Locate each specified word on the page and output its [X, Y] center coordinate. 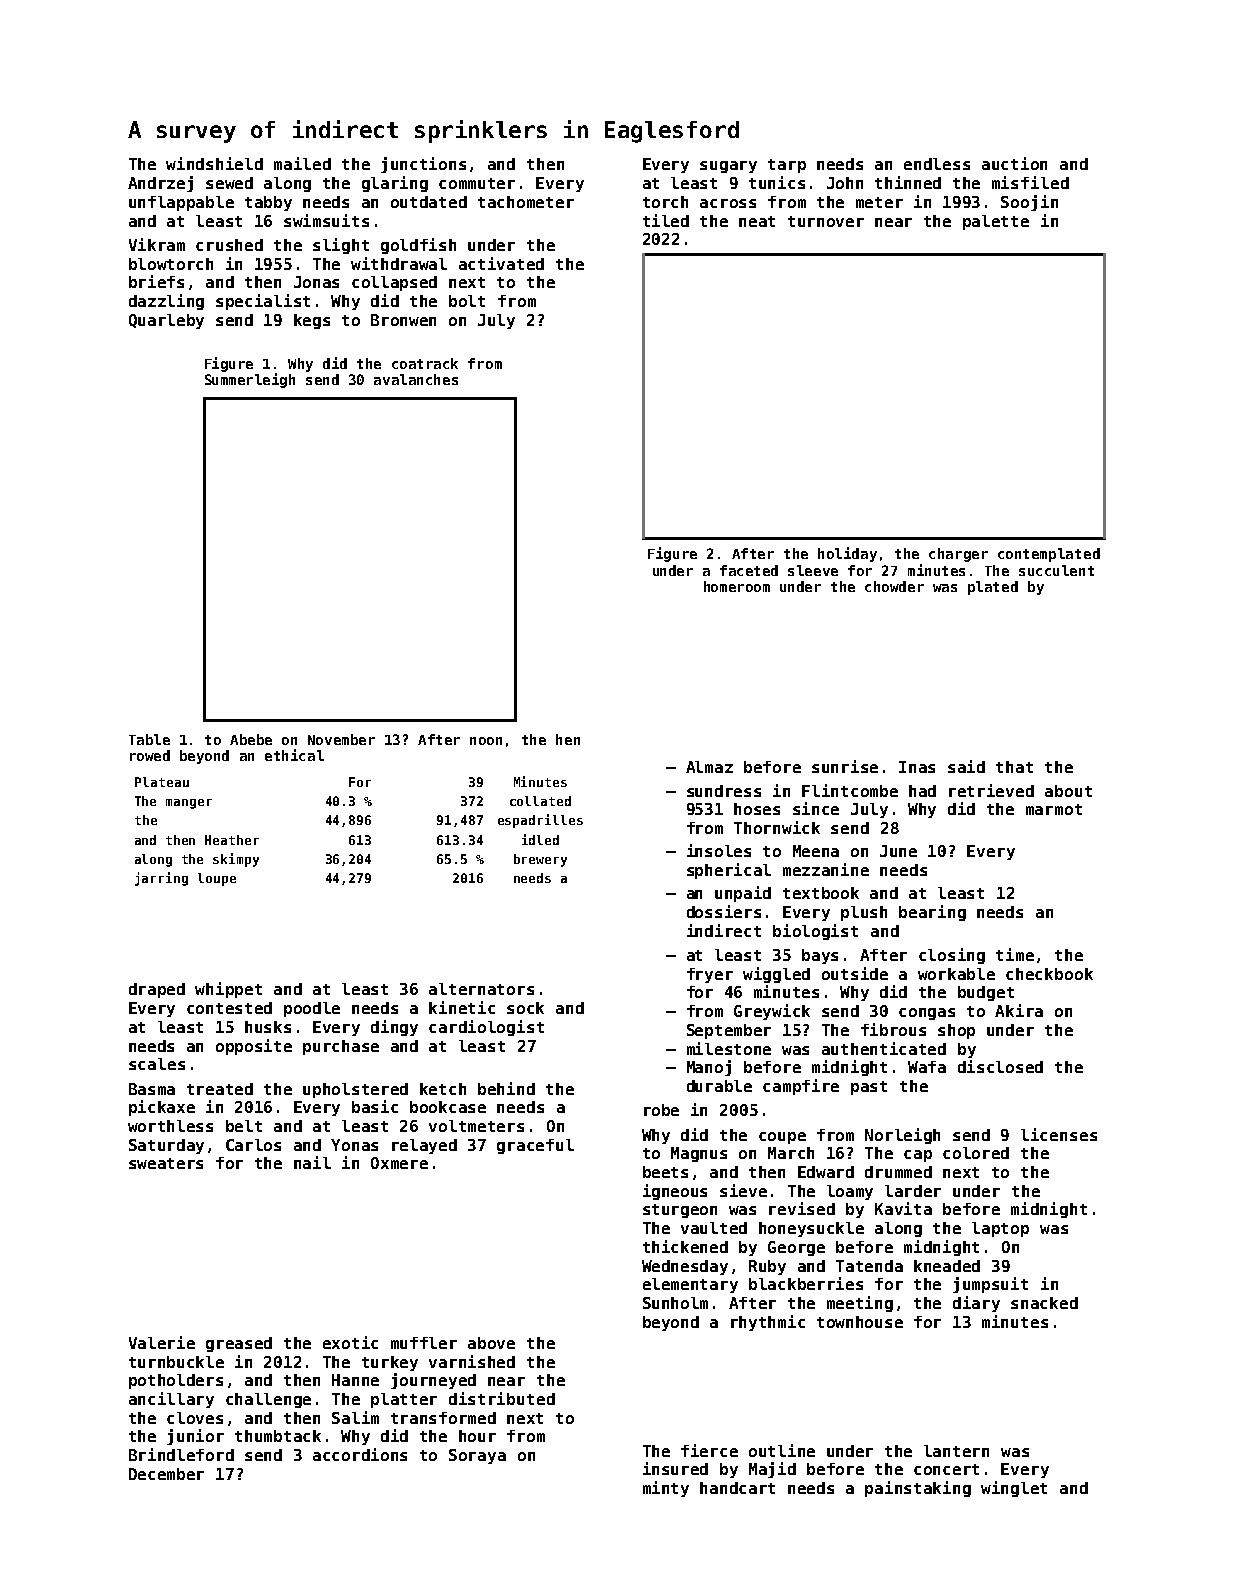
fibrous [893, 1029]
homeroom [737, 586]
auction [1014, 163]
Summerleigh [250, 380]
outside [855, 973]
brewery [540, 860]
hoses [757, 809]
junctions [423, 165]
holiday [847, 554]
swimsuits [326, 220]
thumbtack [278, 1436]
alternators [481, 989]
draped [157, 990]
